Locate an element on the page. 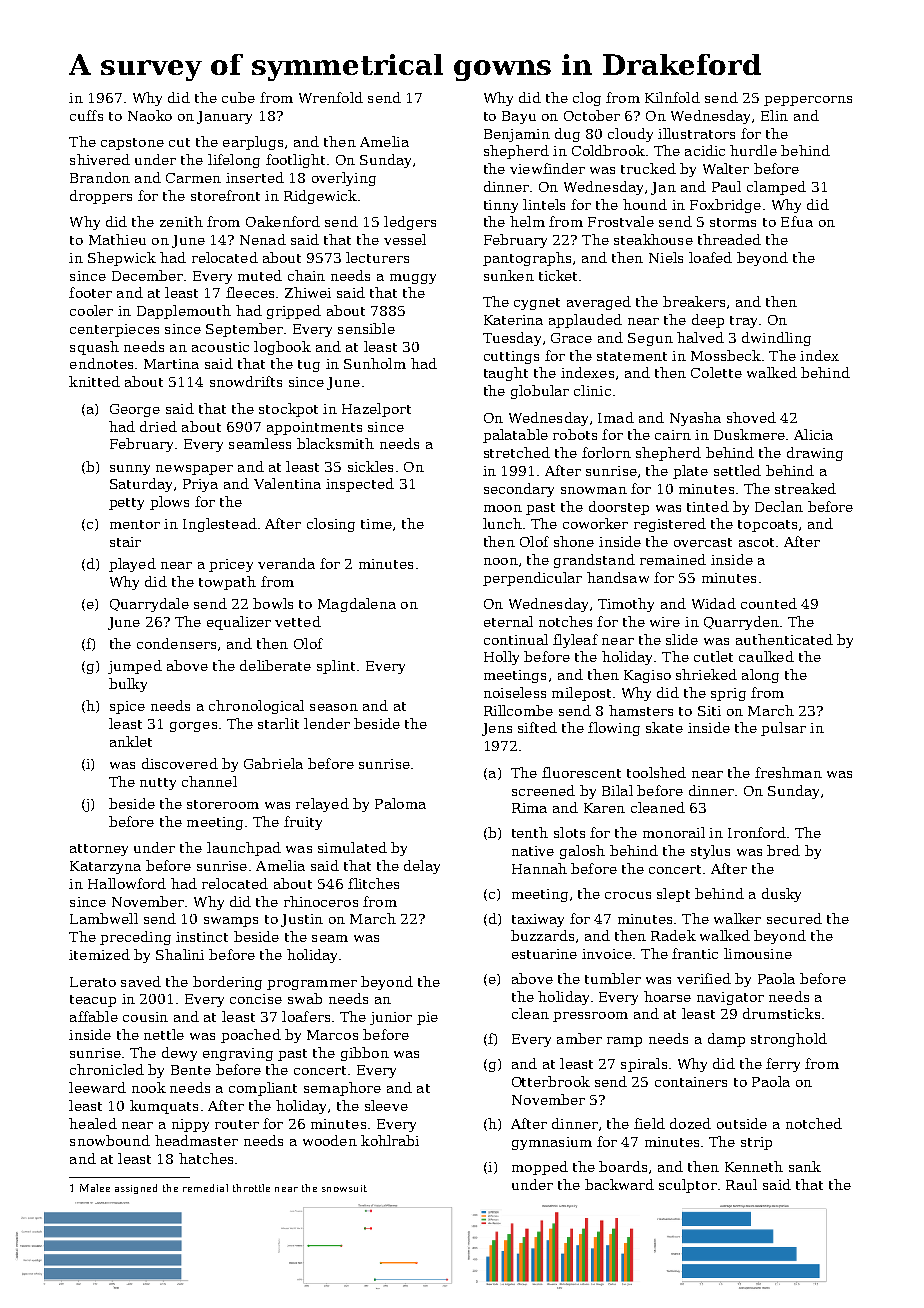 This document has height=1308, width=924. Katarzyna is located at coordinates (105, 867).
